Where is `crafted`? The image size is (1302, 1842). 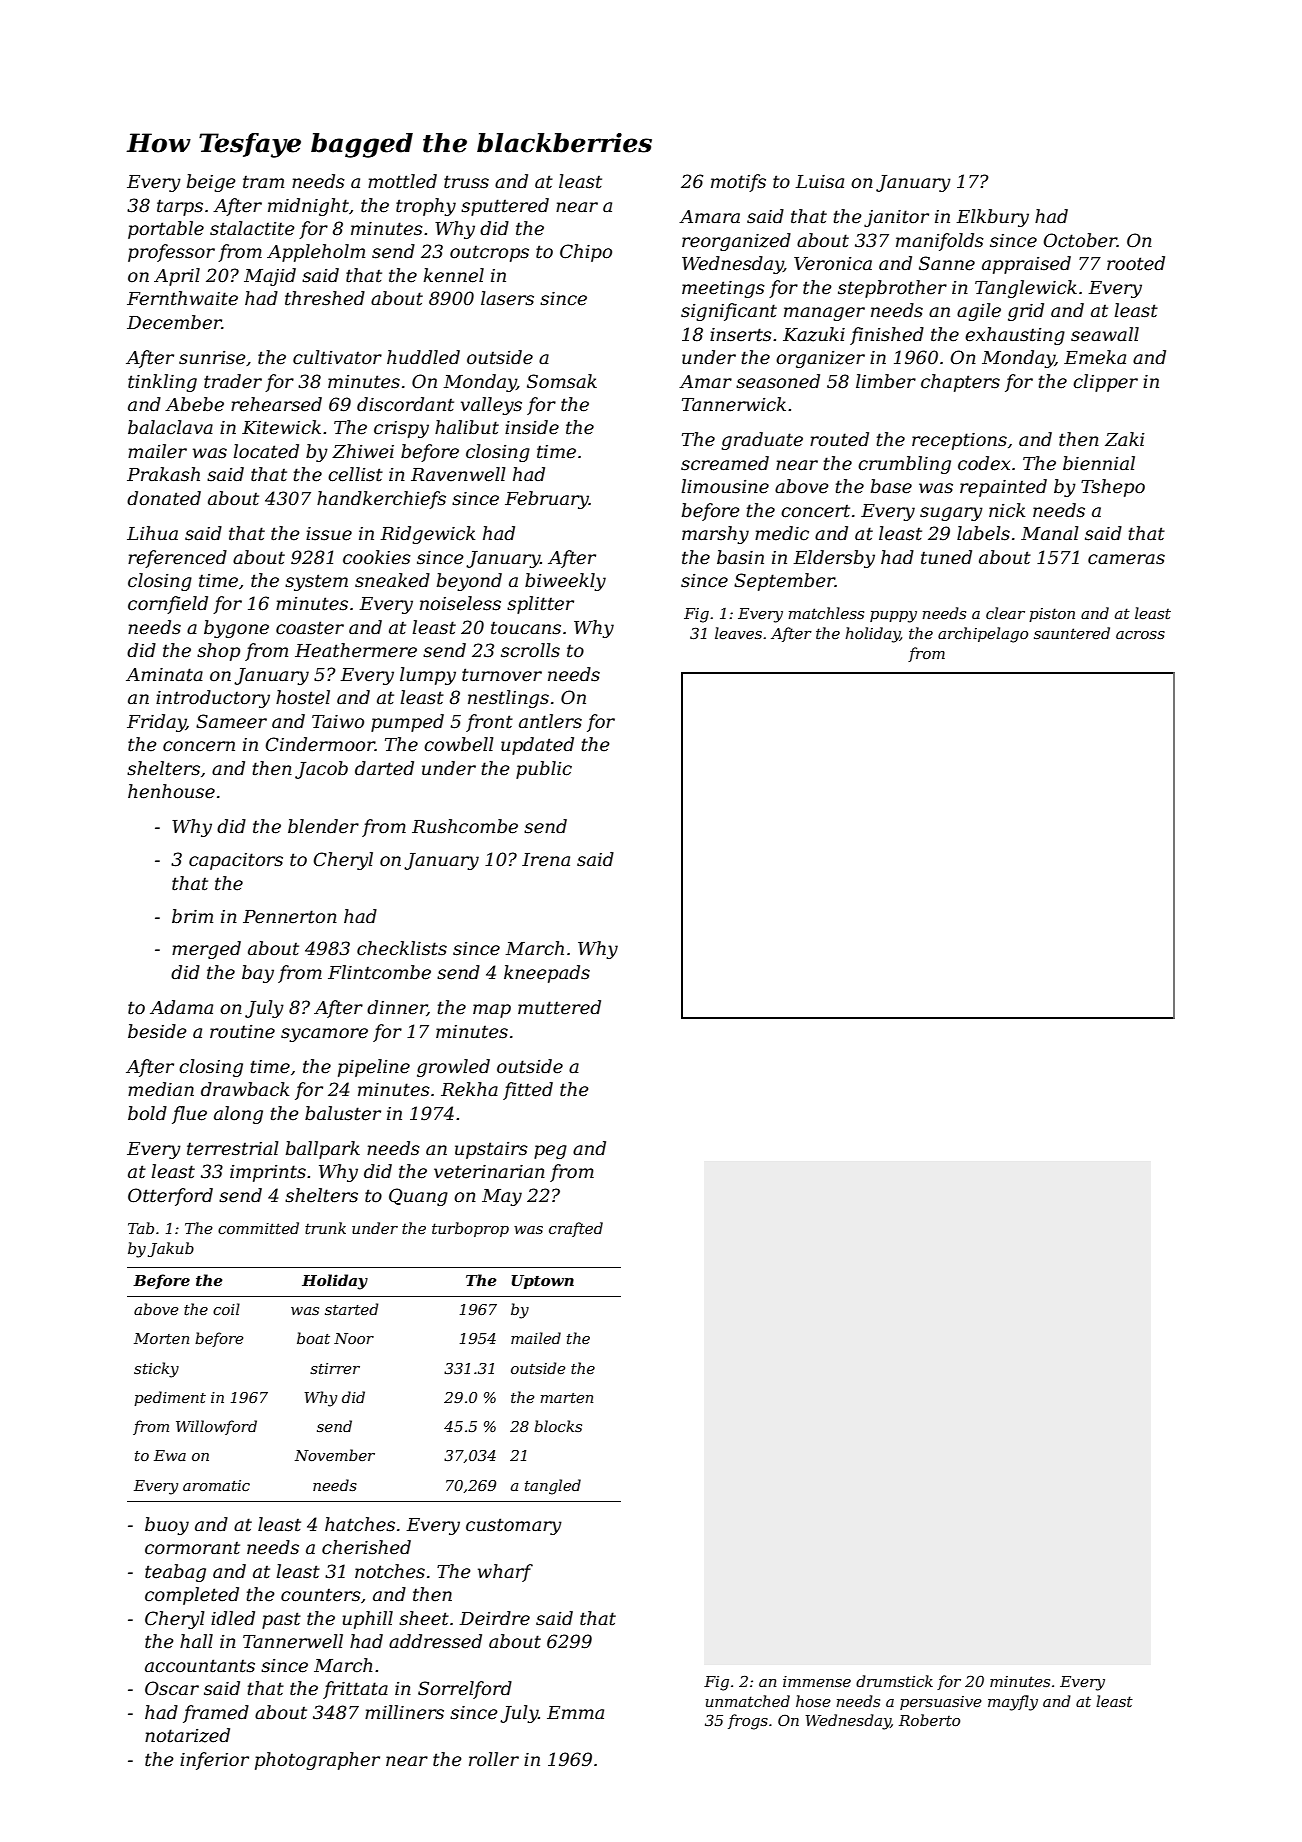 crafted is located at coordinates (576, 1229).
